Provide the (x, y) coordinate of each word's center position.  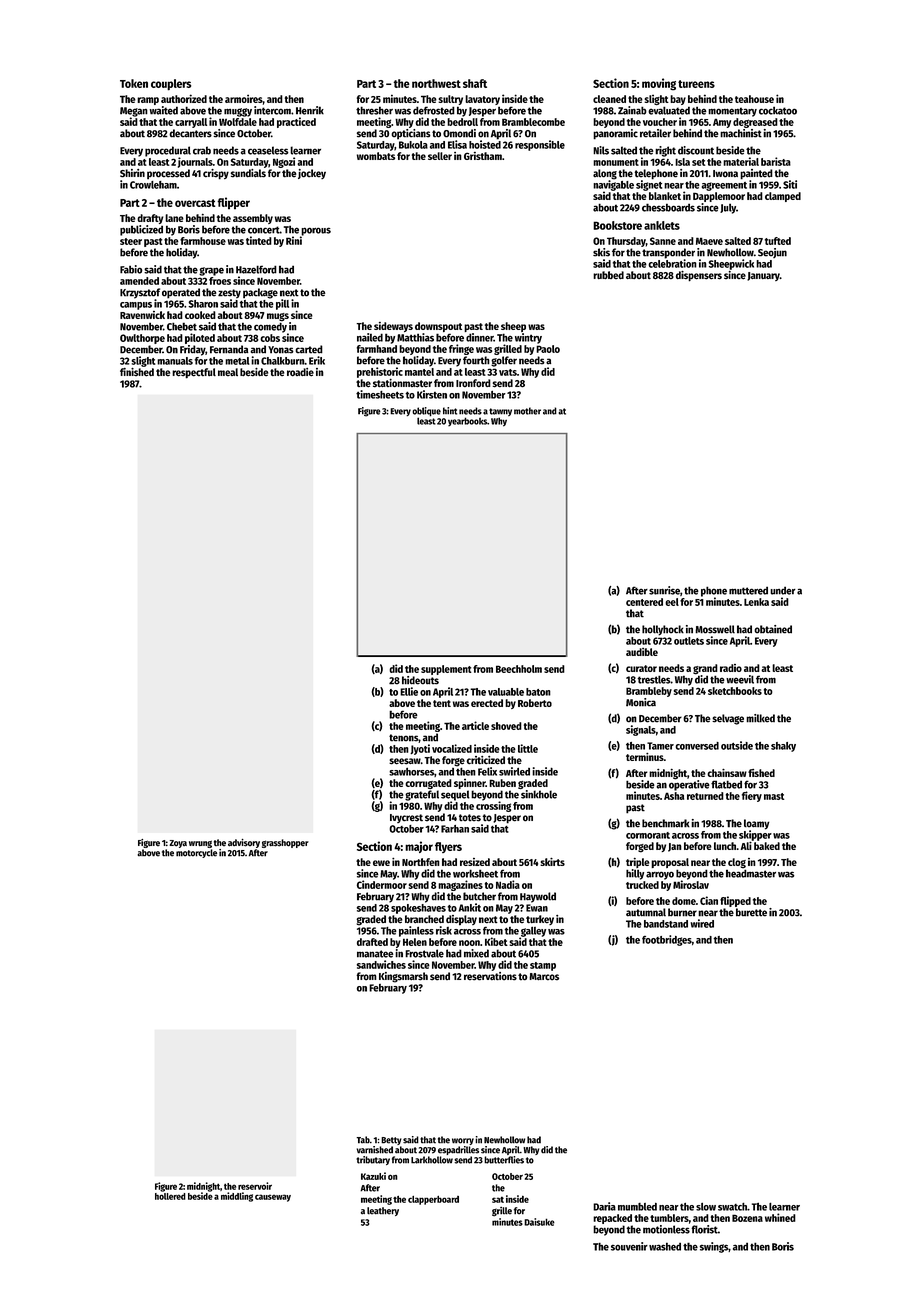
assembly (253, 219)
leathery (383, 1211)
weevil (740, 679)
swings (714, 1247)
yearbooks (467, 421)
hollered (170, 1196)
